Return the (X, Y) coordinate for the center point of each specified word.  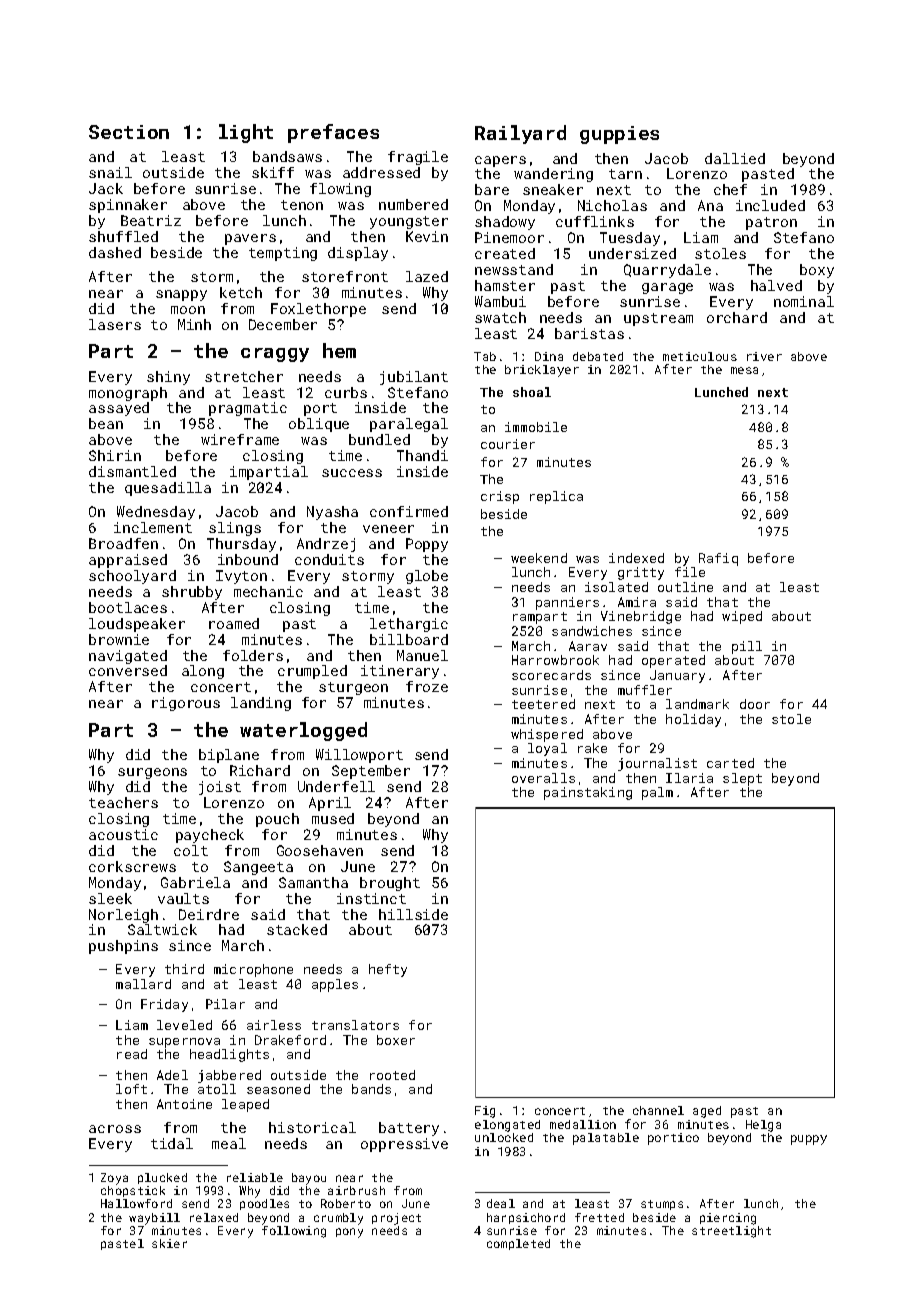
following (294, 1232)
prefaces (333, 133)
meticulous (700, 356)
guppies (619, 135)
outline (685, 587)
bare (492, 189)
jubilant (414, 378)
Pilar (225, 1004)
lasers (115, 324)
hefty (388, 970)
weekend (539, 558)
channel (658, 1110)
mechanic (268, 591)
